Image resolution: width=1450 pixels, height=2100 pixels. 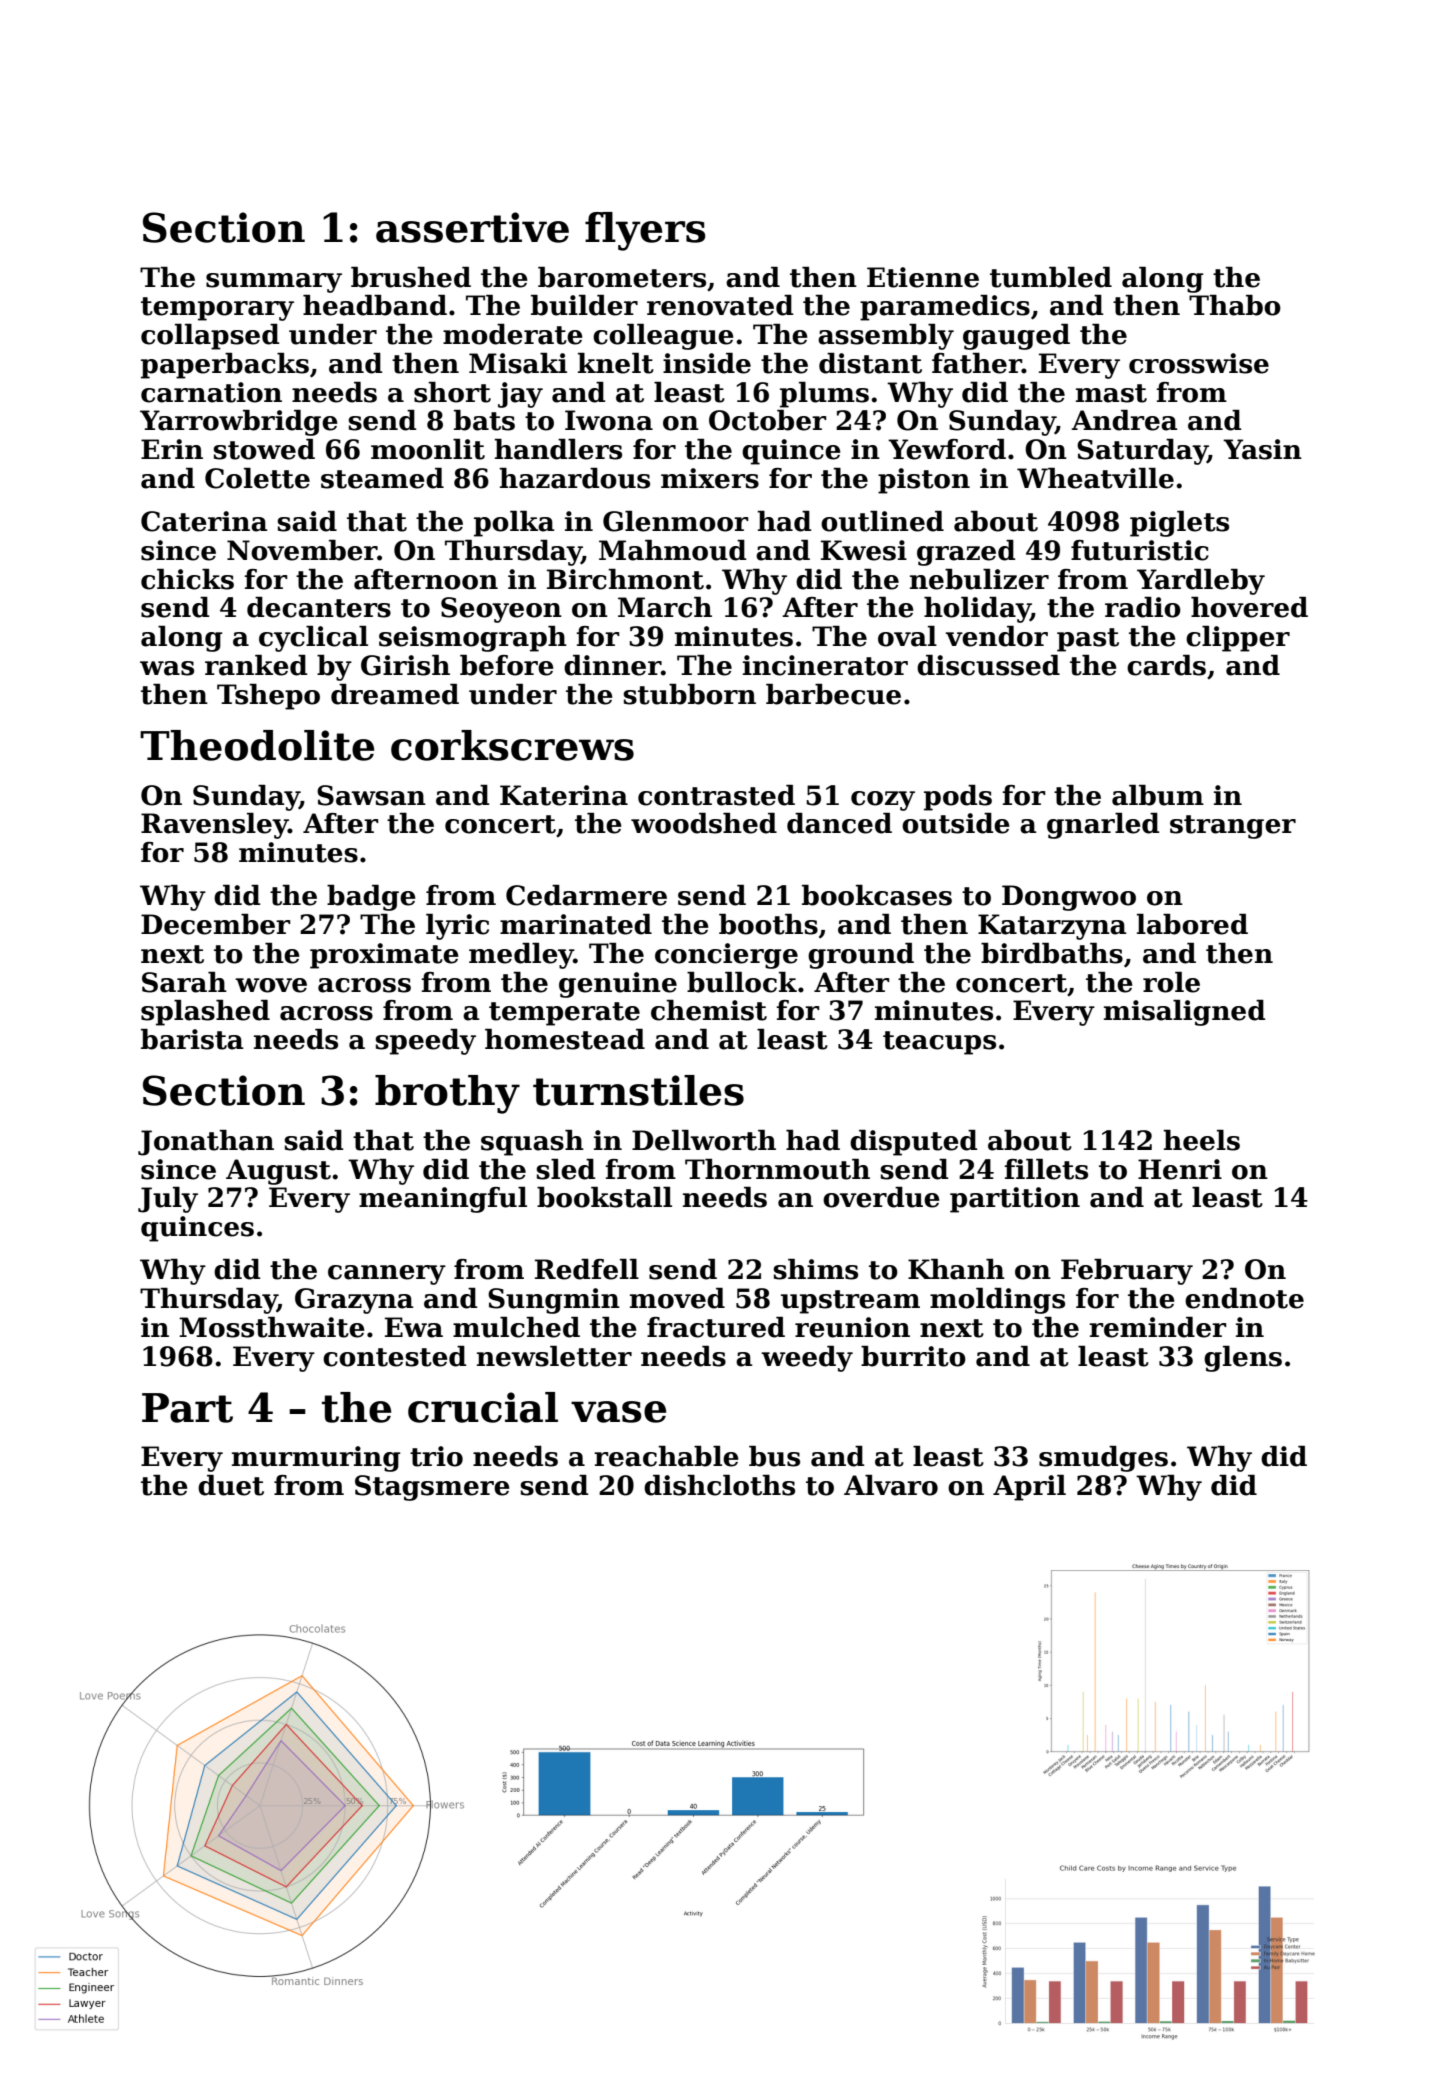 I want to click on smudges, so click(x=1103, y=1459).
